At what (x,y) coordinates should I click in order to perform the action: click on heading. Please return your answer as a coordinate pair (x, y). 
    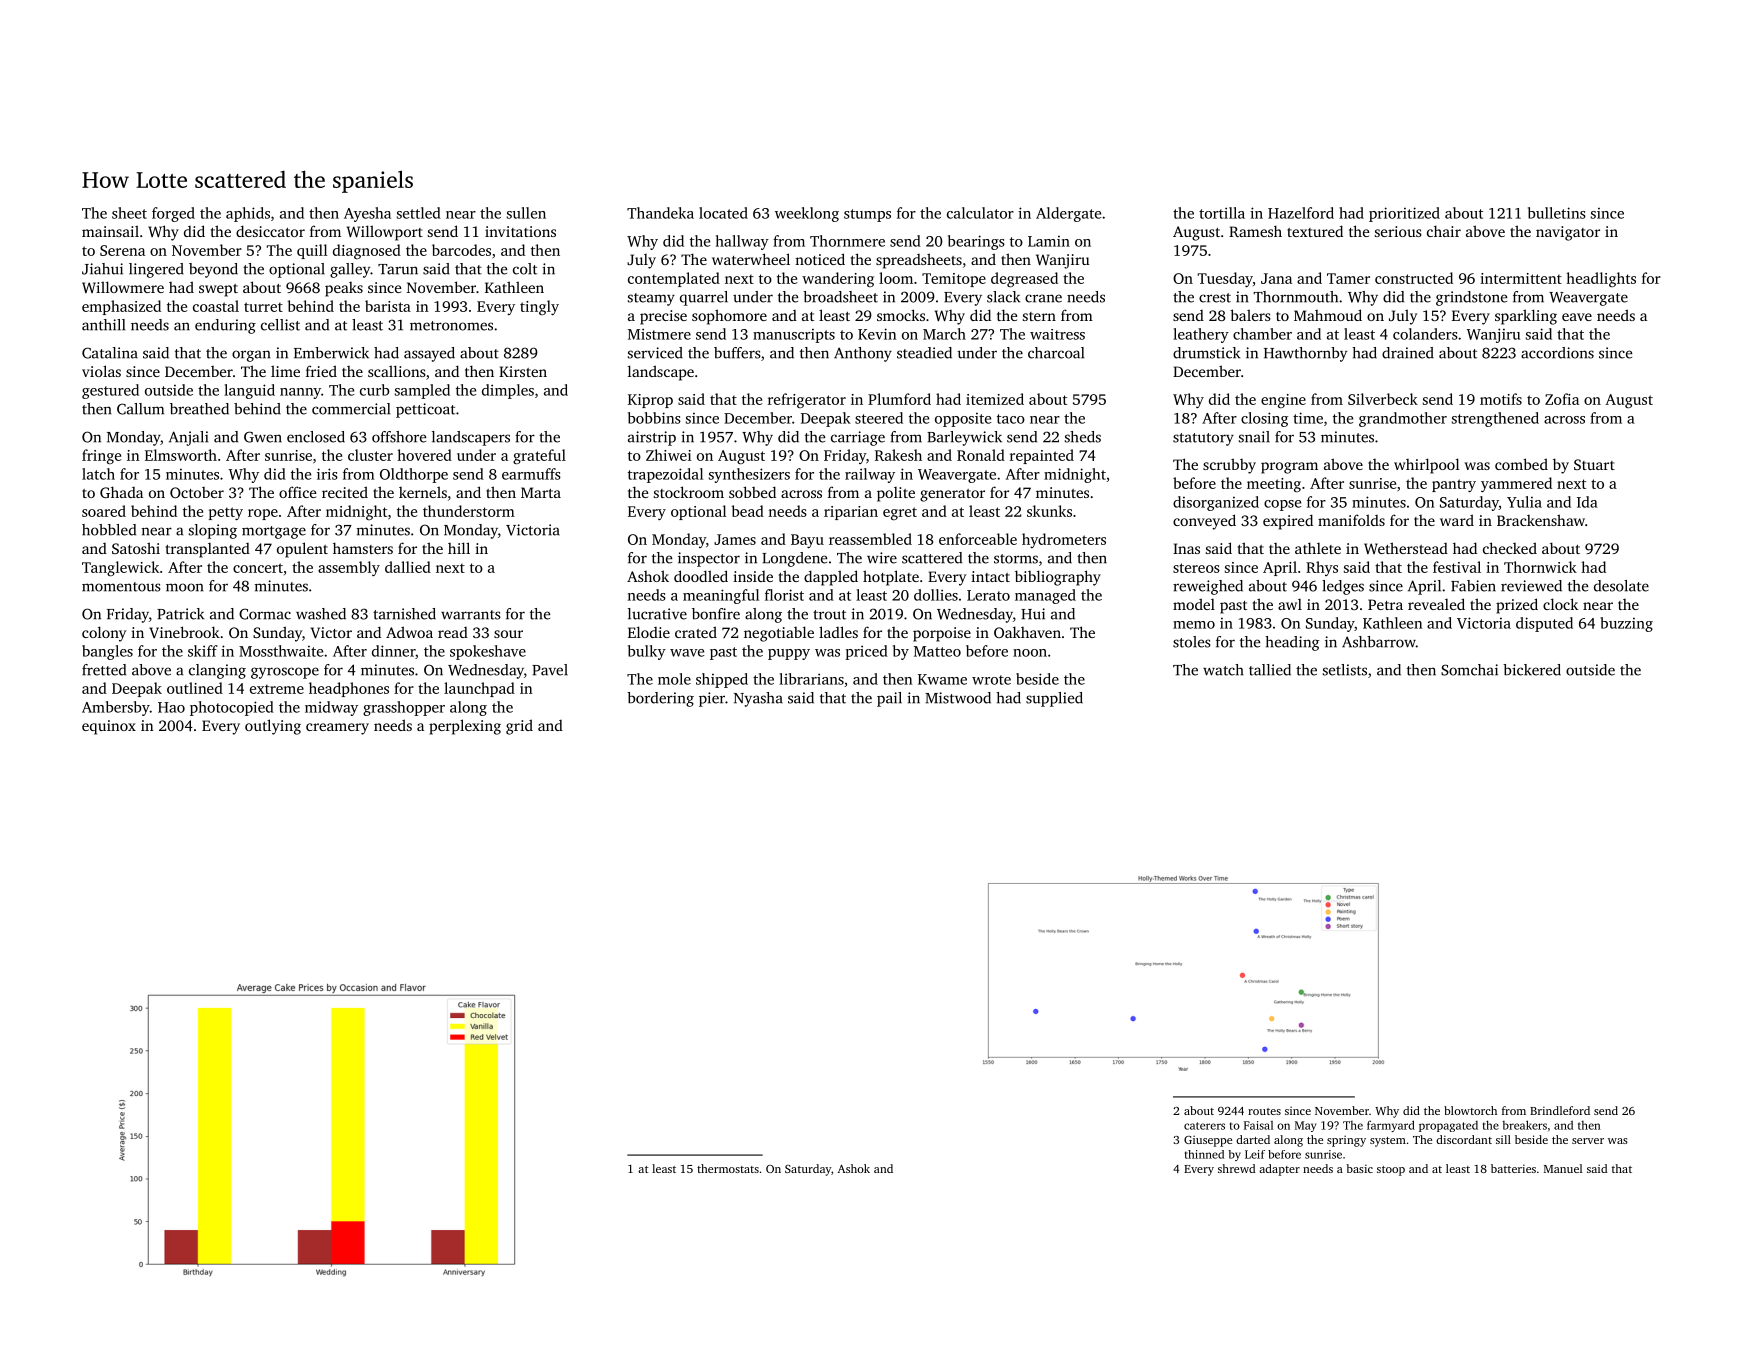
    Looking at the image, I should click on (1292, 643).
